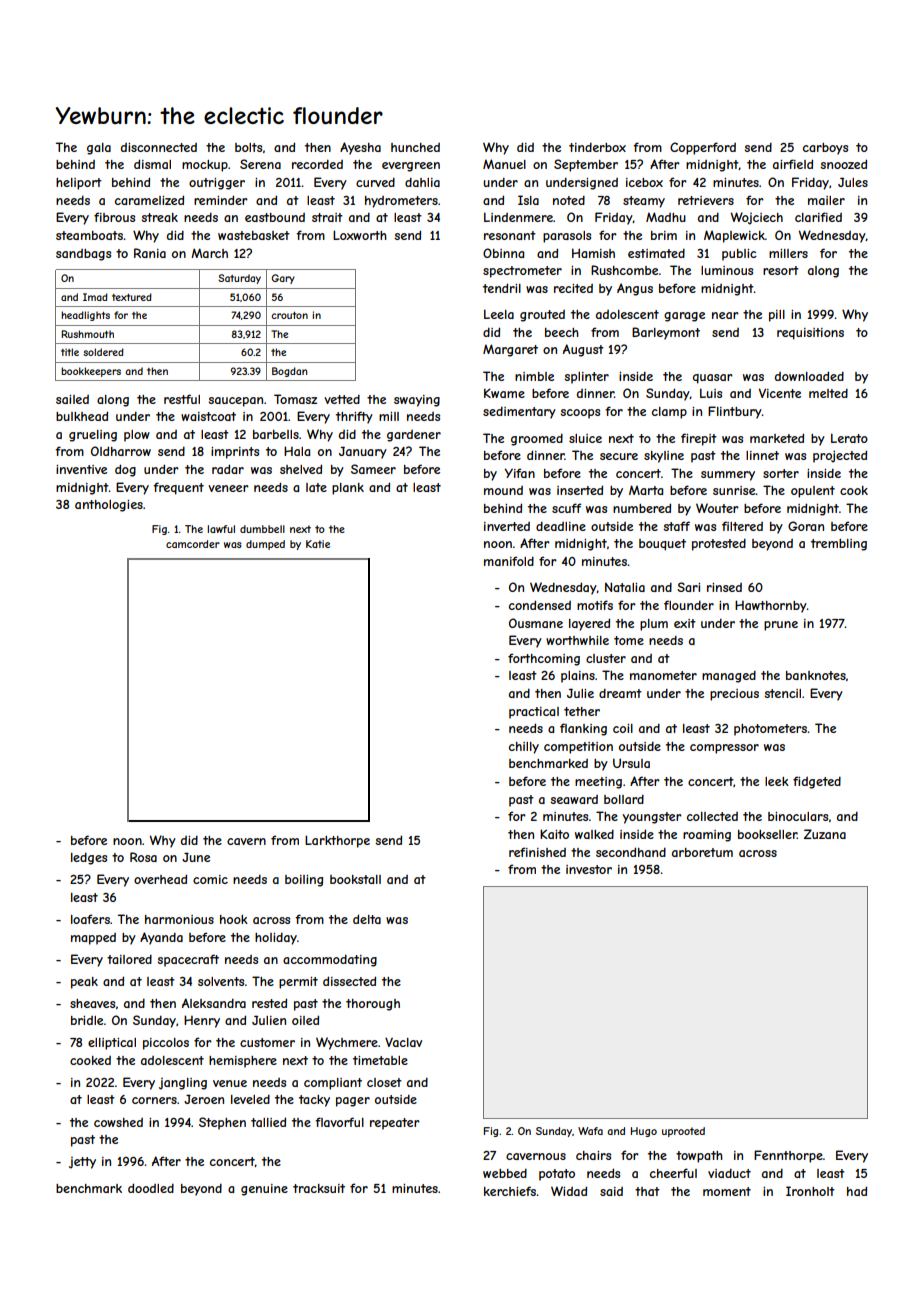 The image size is (924, 1308). I want to click on tinderbox, so click(597, 147).
